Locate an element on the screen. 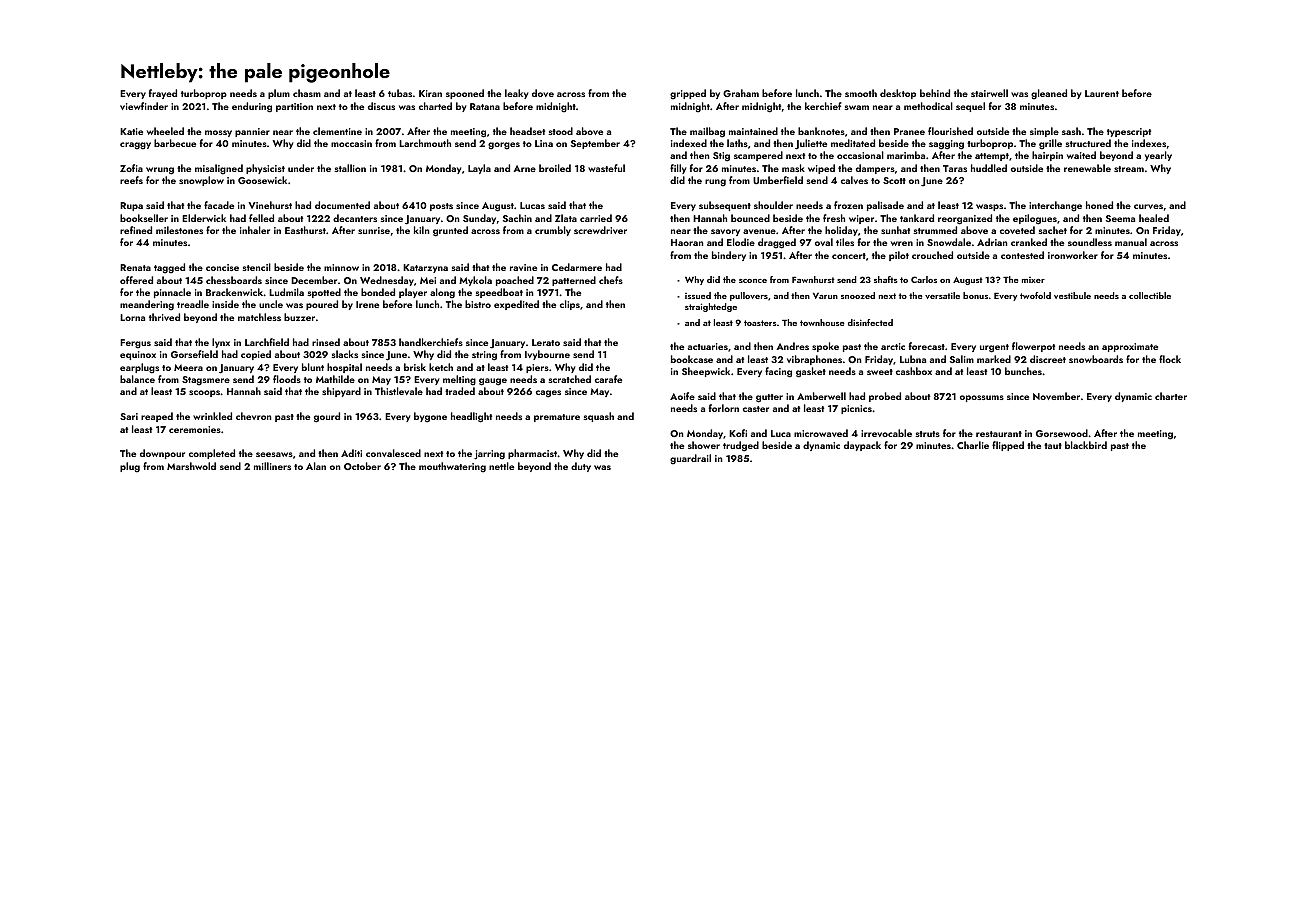  twofold is located at coordinates (1035, 295).
